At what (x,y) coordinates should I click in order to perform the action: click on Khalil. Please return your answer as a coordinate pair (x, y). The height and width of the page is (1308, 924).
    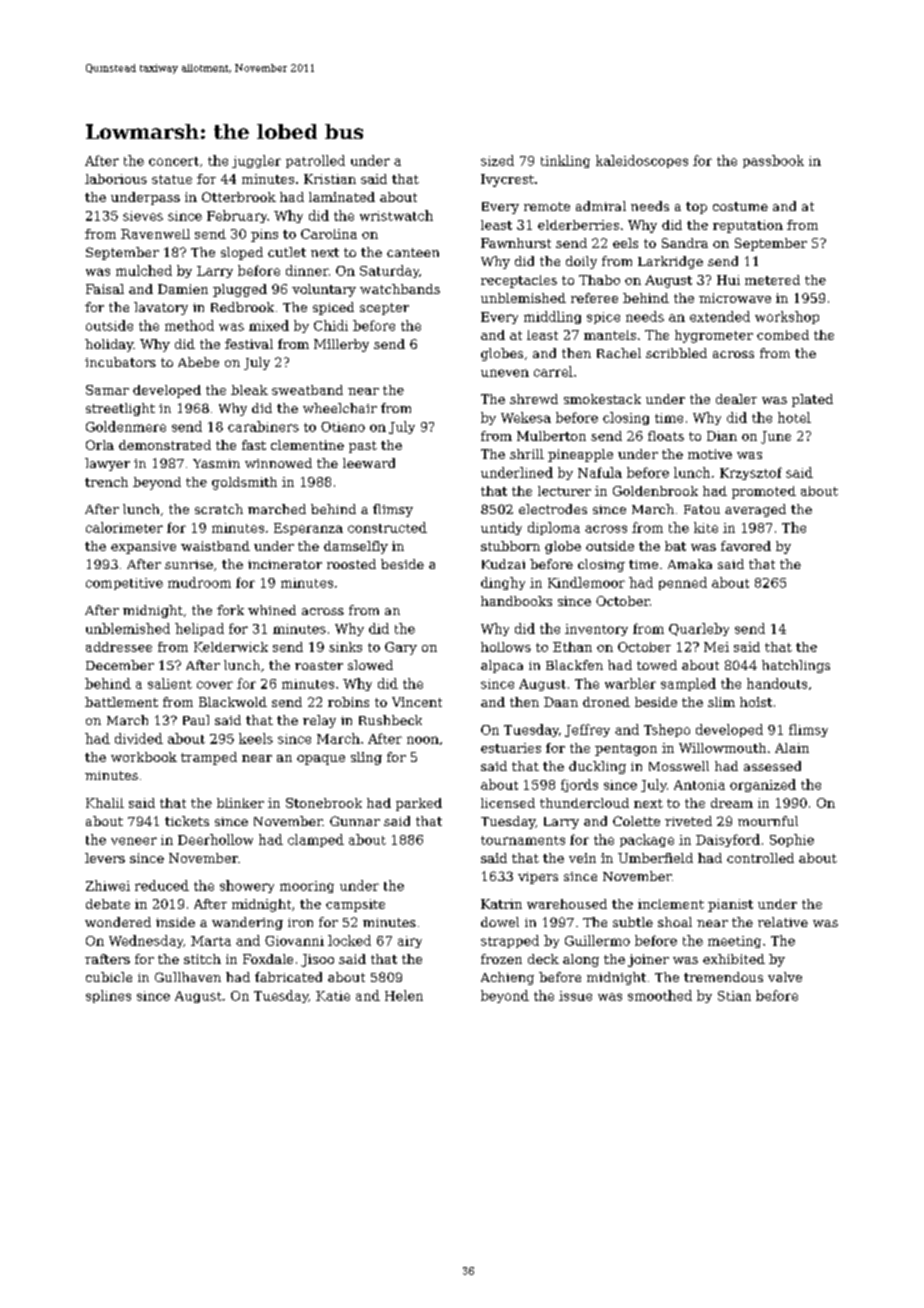
    Looking at the image, I should click on (105, 803).
